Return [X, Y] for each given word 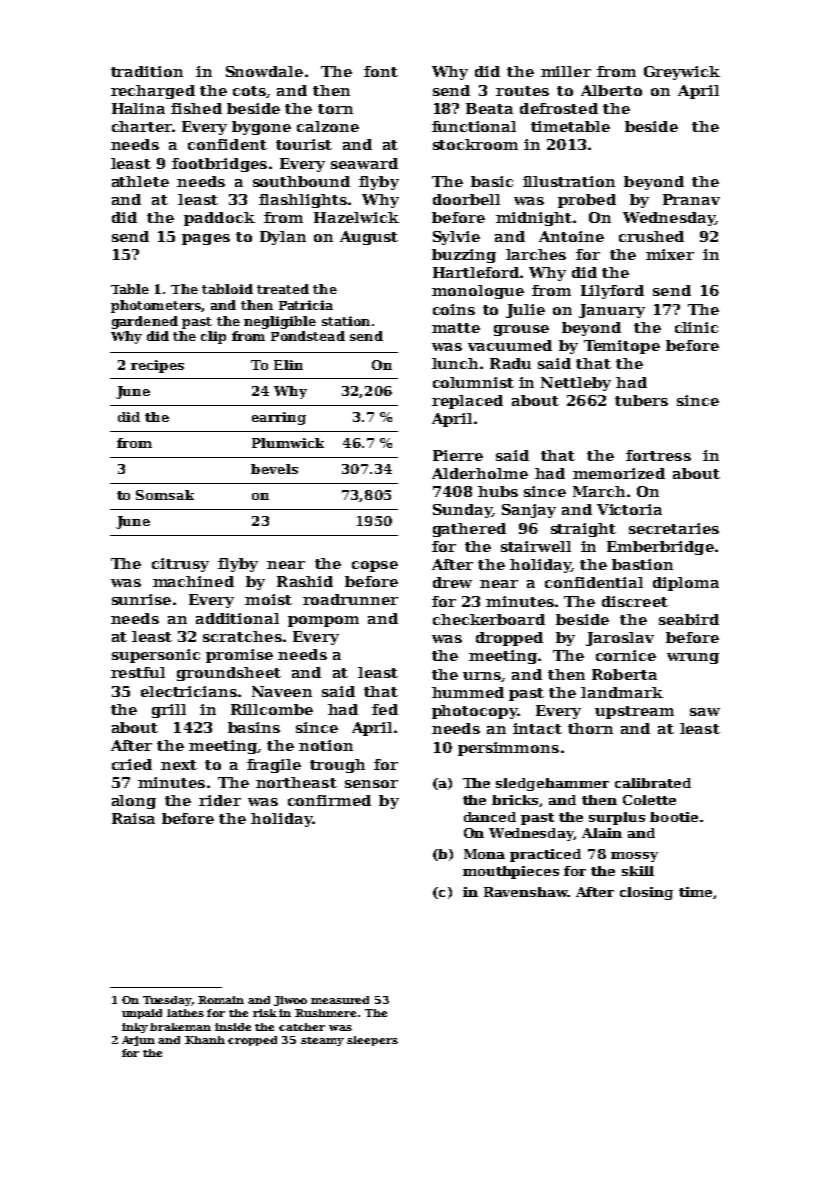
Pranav [691, 199]
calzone [328, 126]
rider [220, 800]
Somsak [165, 495]
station [346, 321]
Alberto [611, 90]
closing [646, 893]
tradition [147, 71]
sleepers [372, 1041]
